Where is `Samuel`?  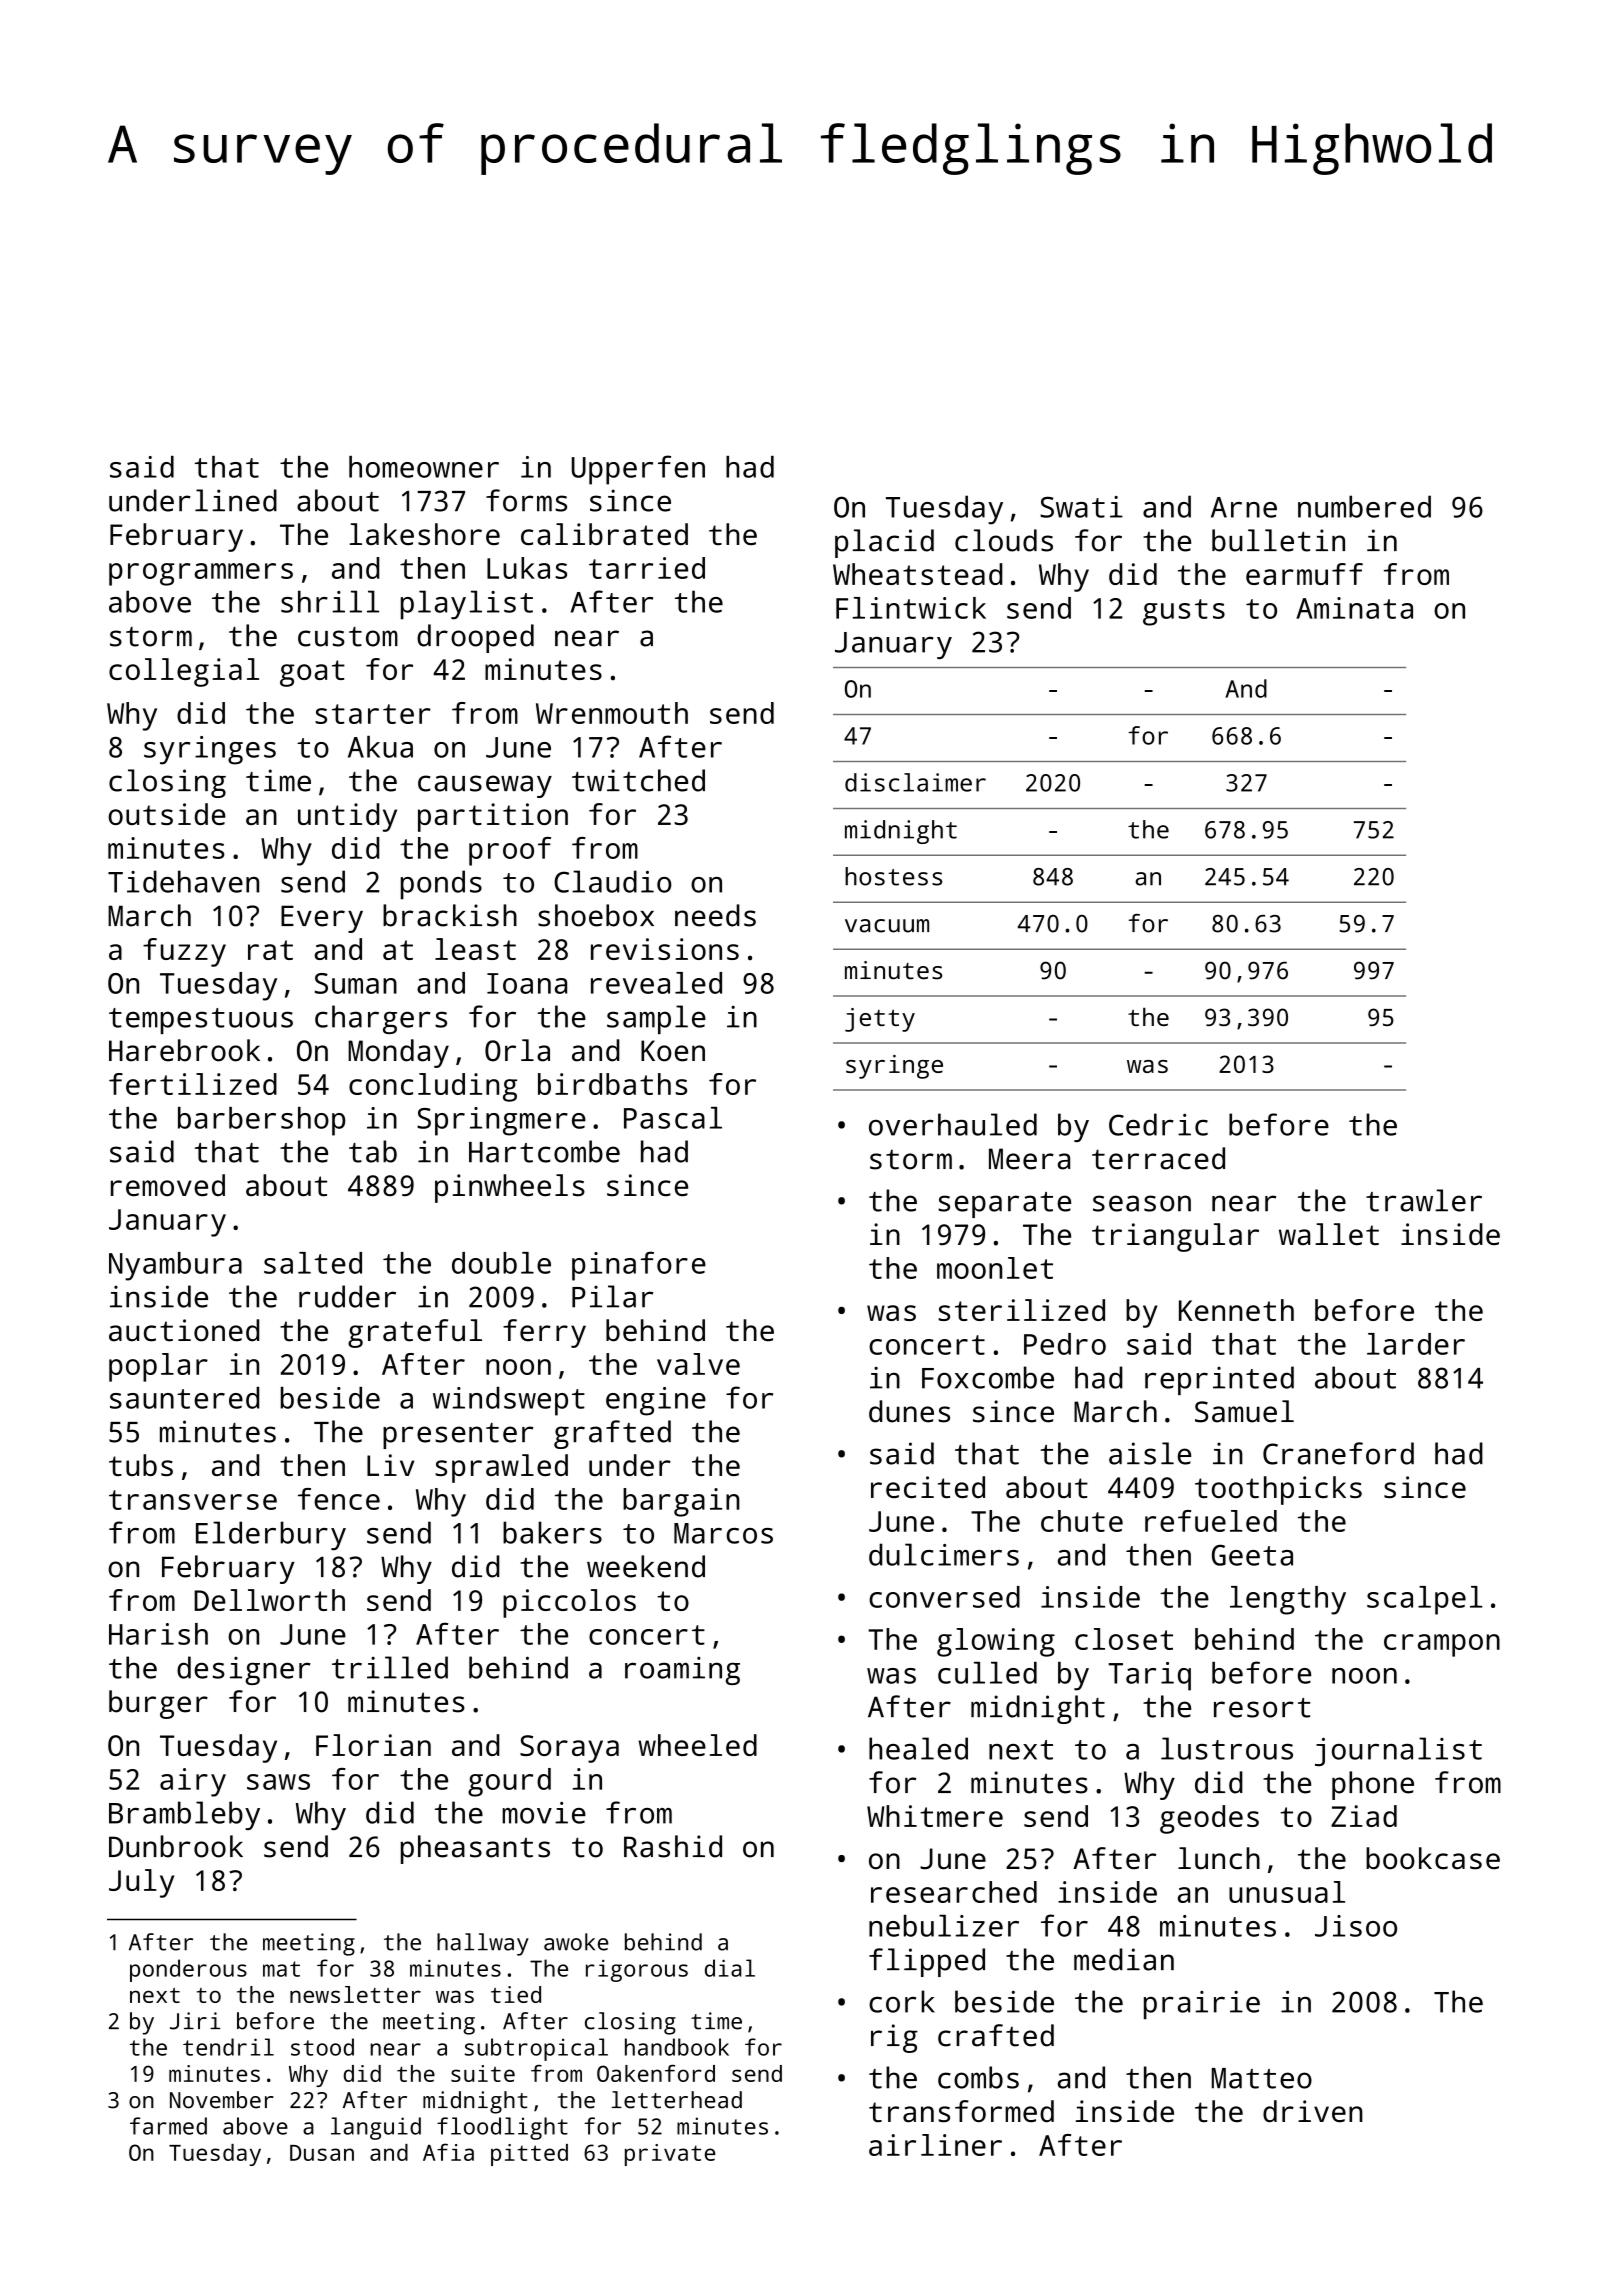 Samuel is located at coordinates (1244, 1411).
